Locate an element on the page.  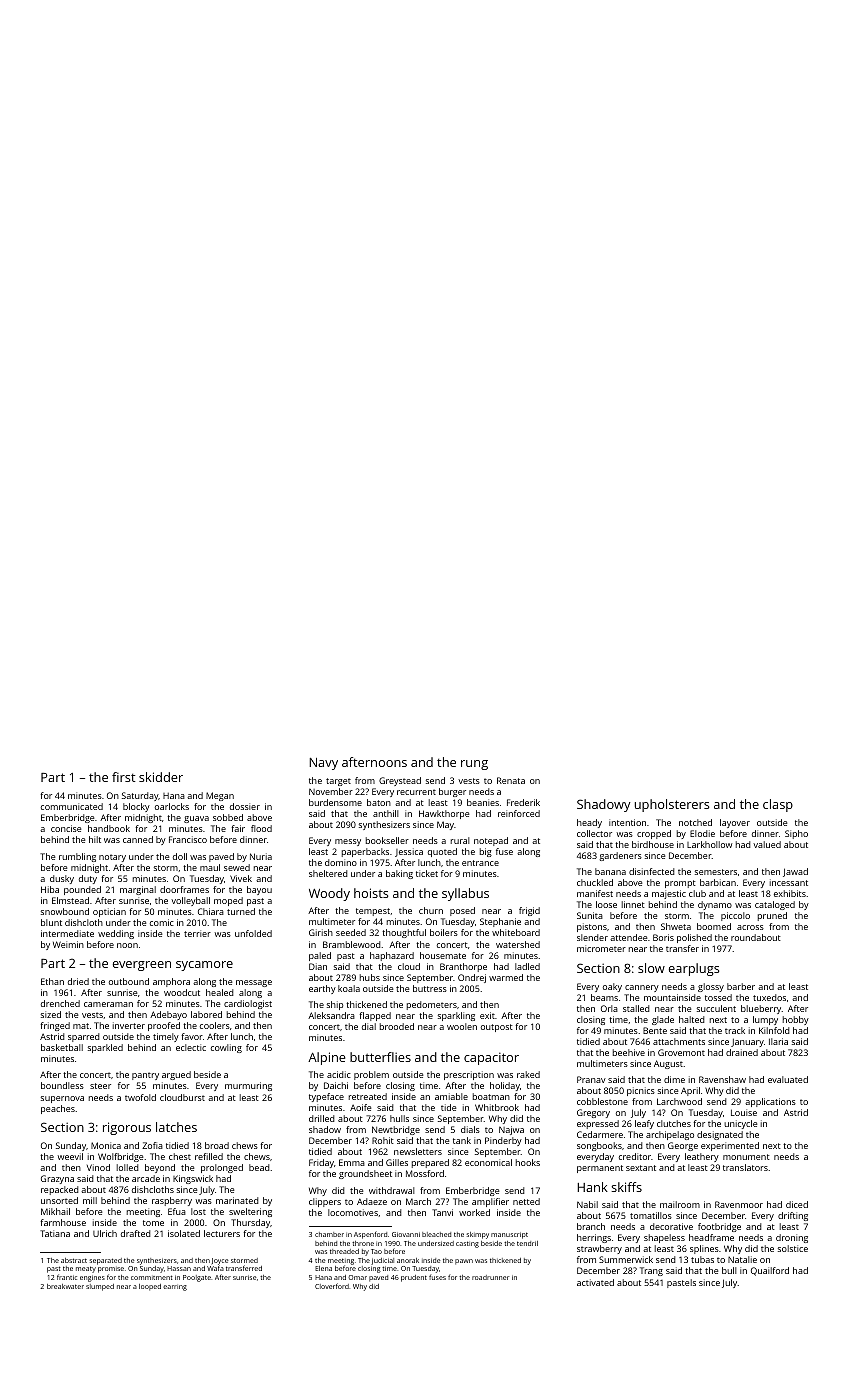
notched is located at coordinates (695, 822).
